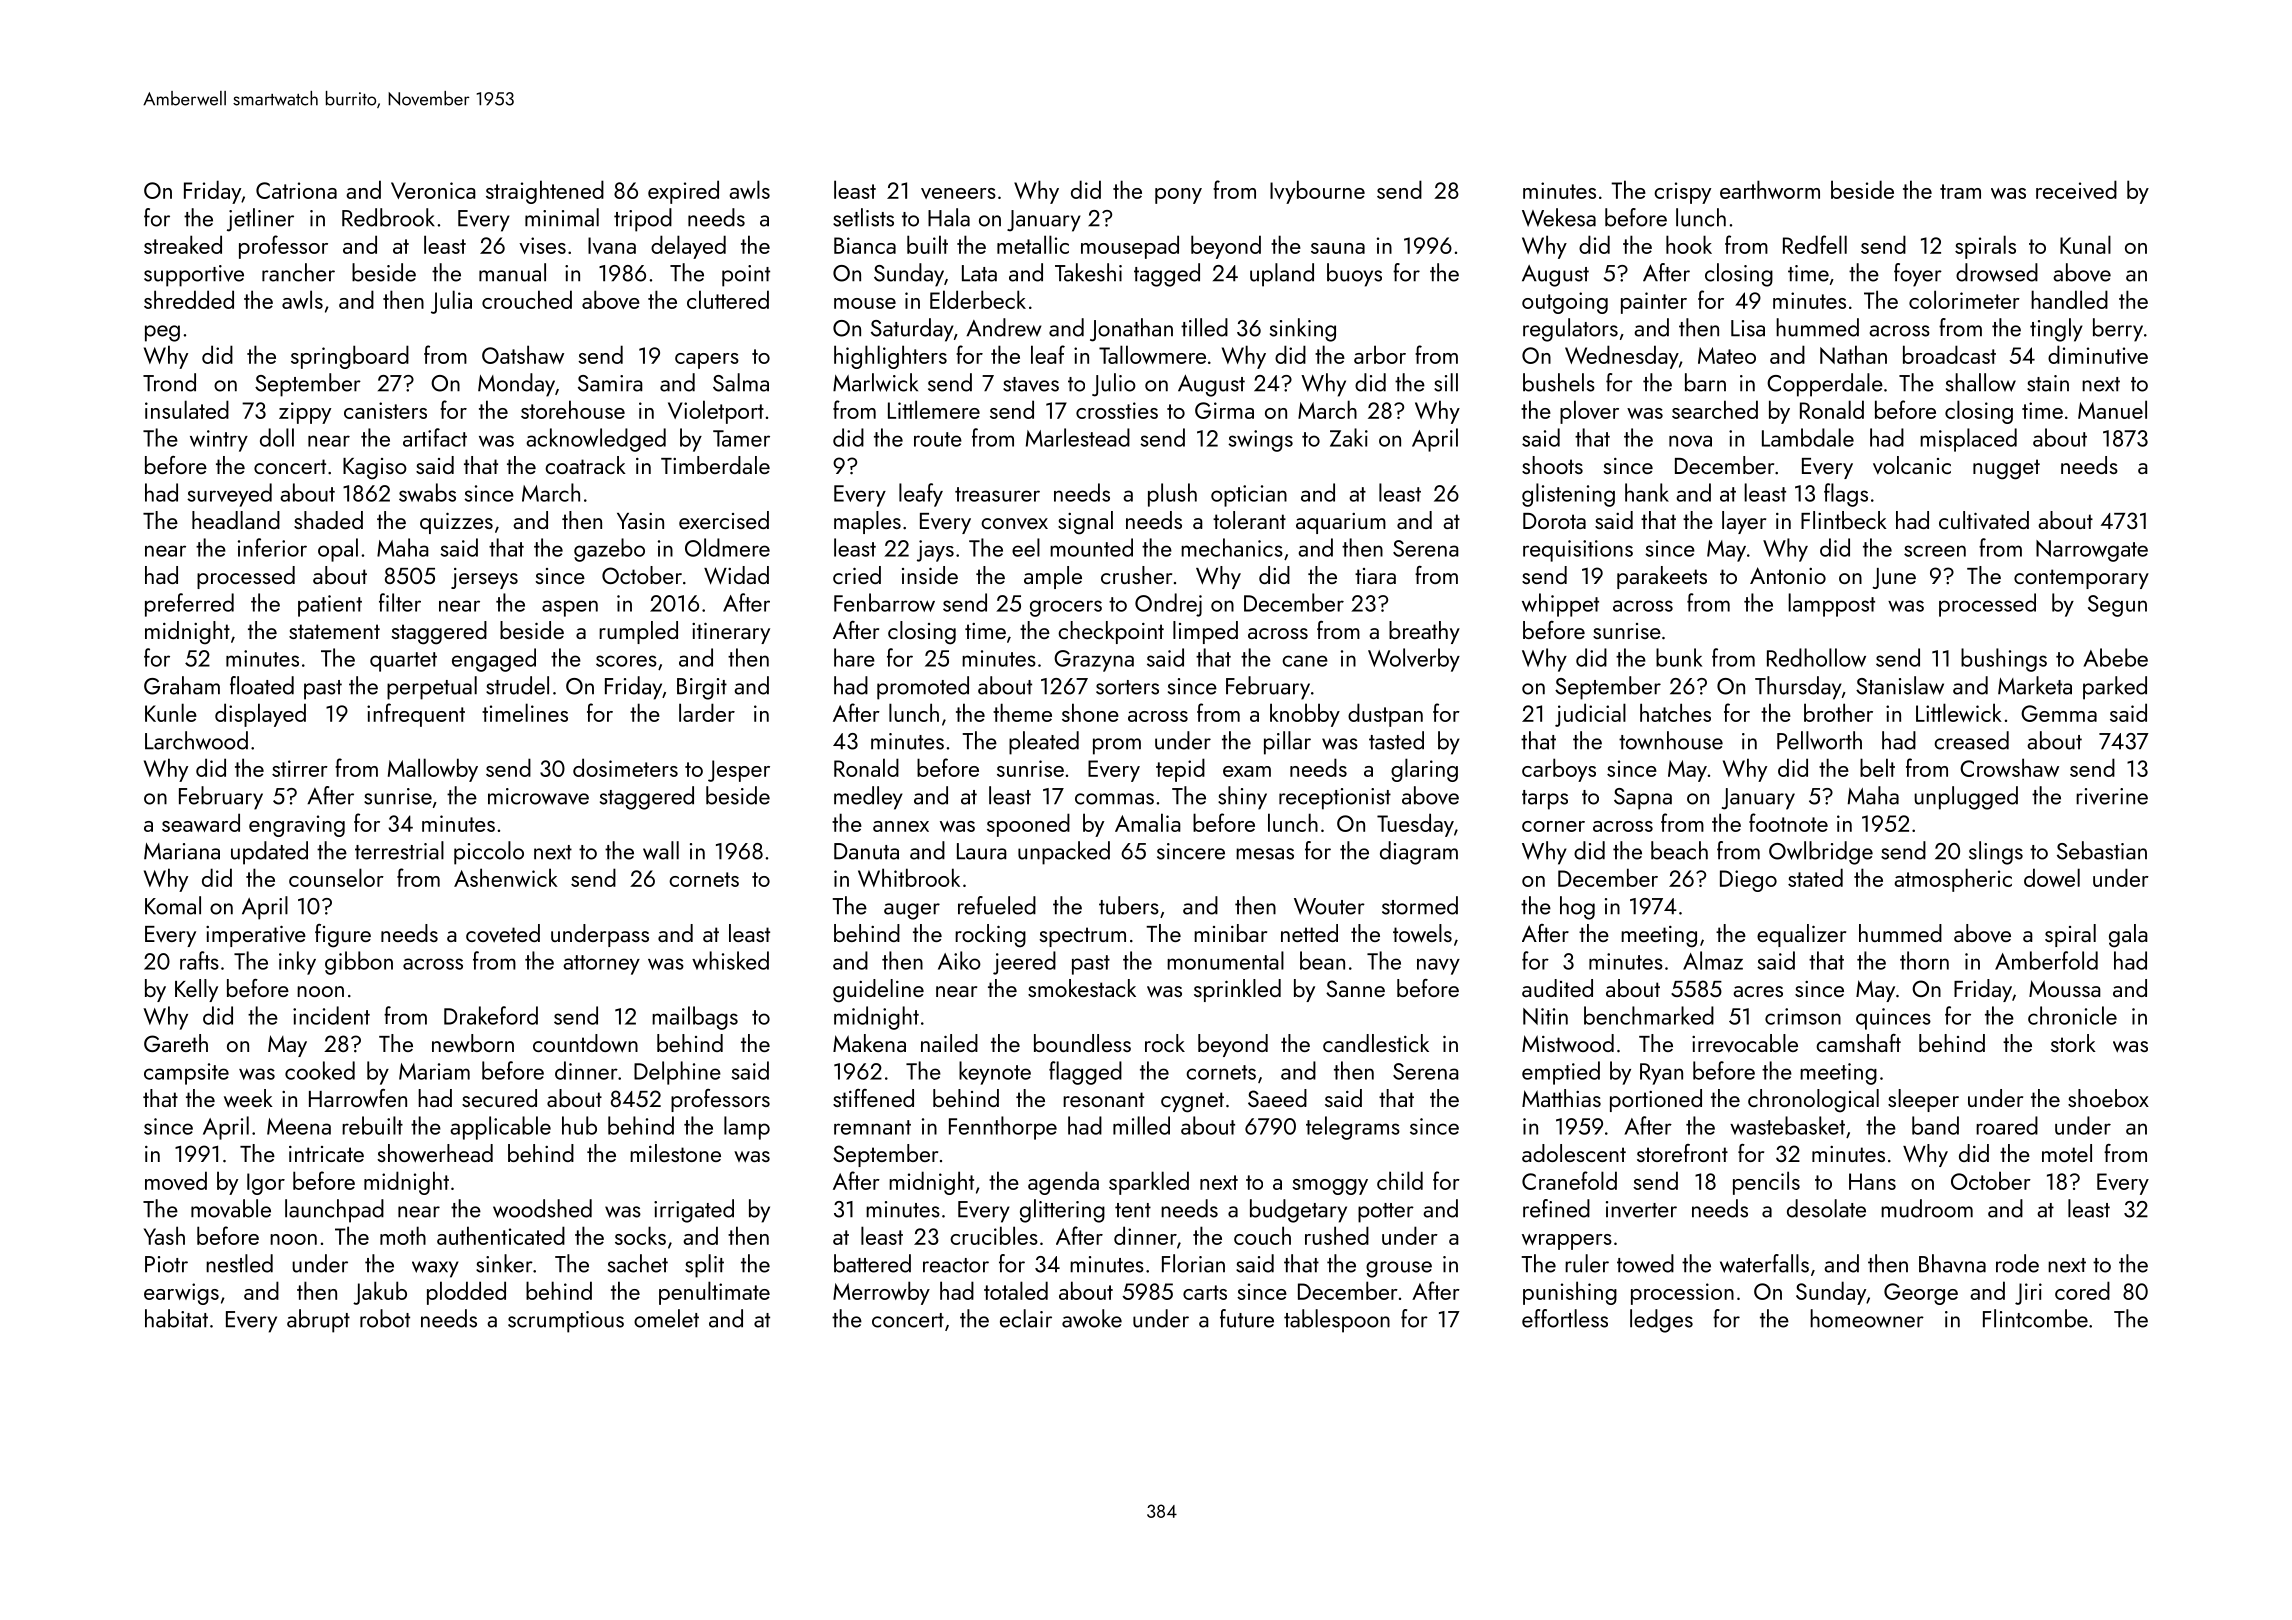 Image resolution: width=2292 pixels, height=1620 pixels. What do you see at coordinates (661, 850) in the screenshot?
I see `wall` at bounding box center [661, 850].
